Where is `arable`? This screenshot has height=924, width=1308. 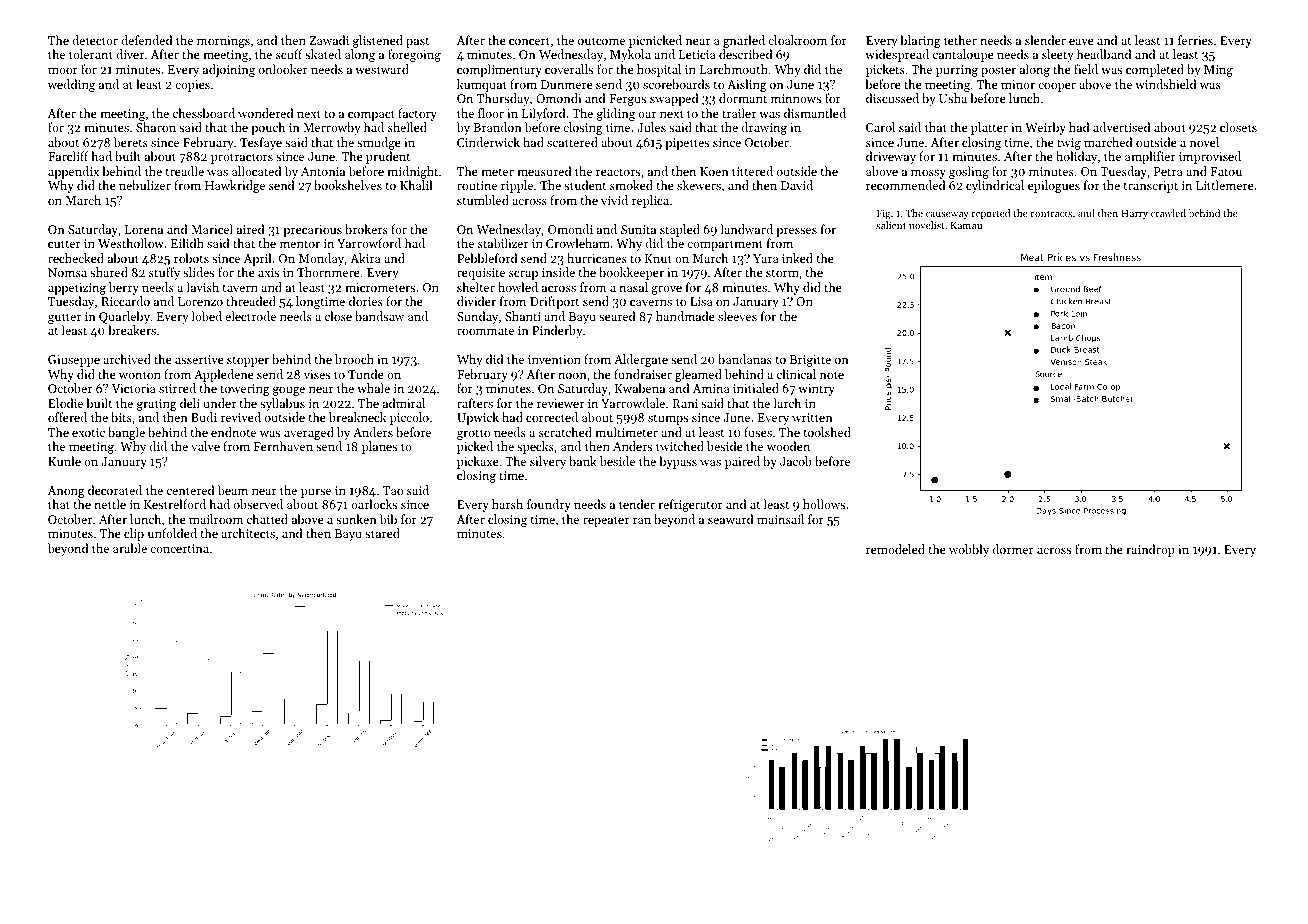 arable is located at coordinates (130, 548).
